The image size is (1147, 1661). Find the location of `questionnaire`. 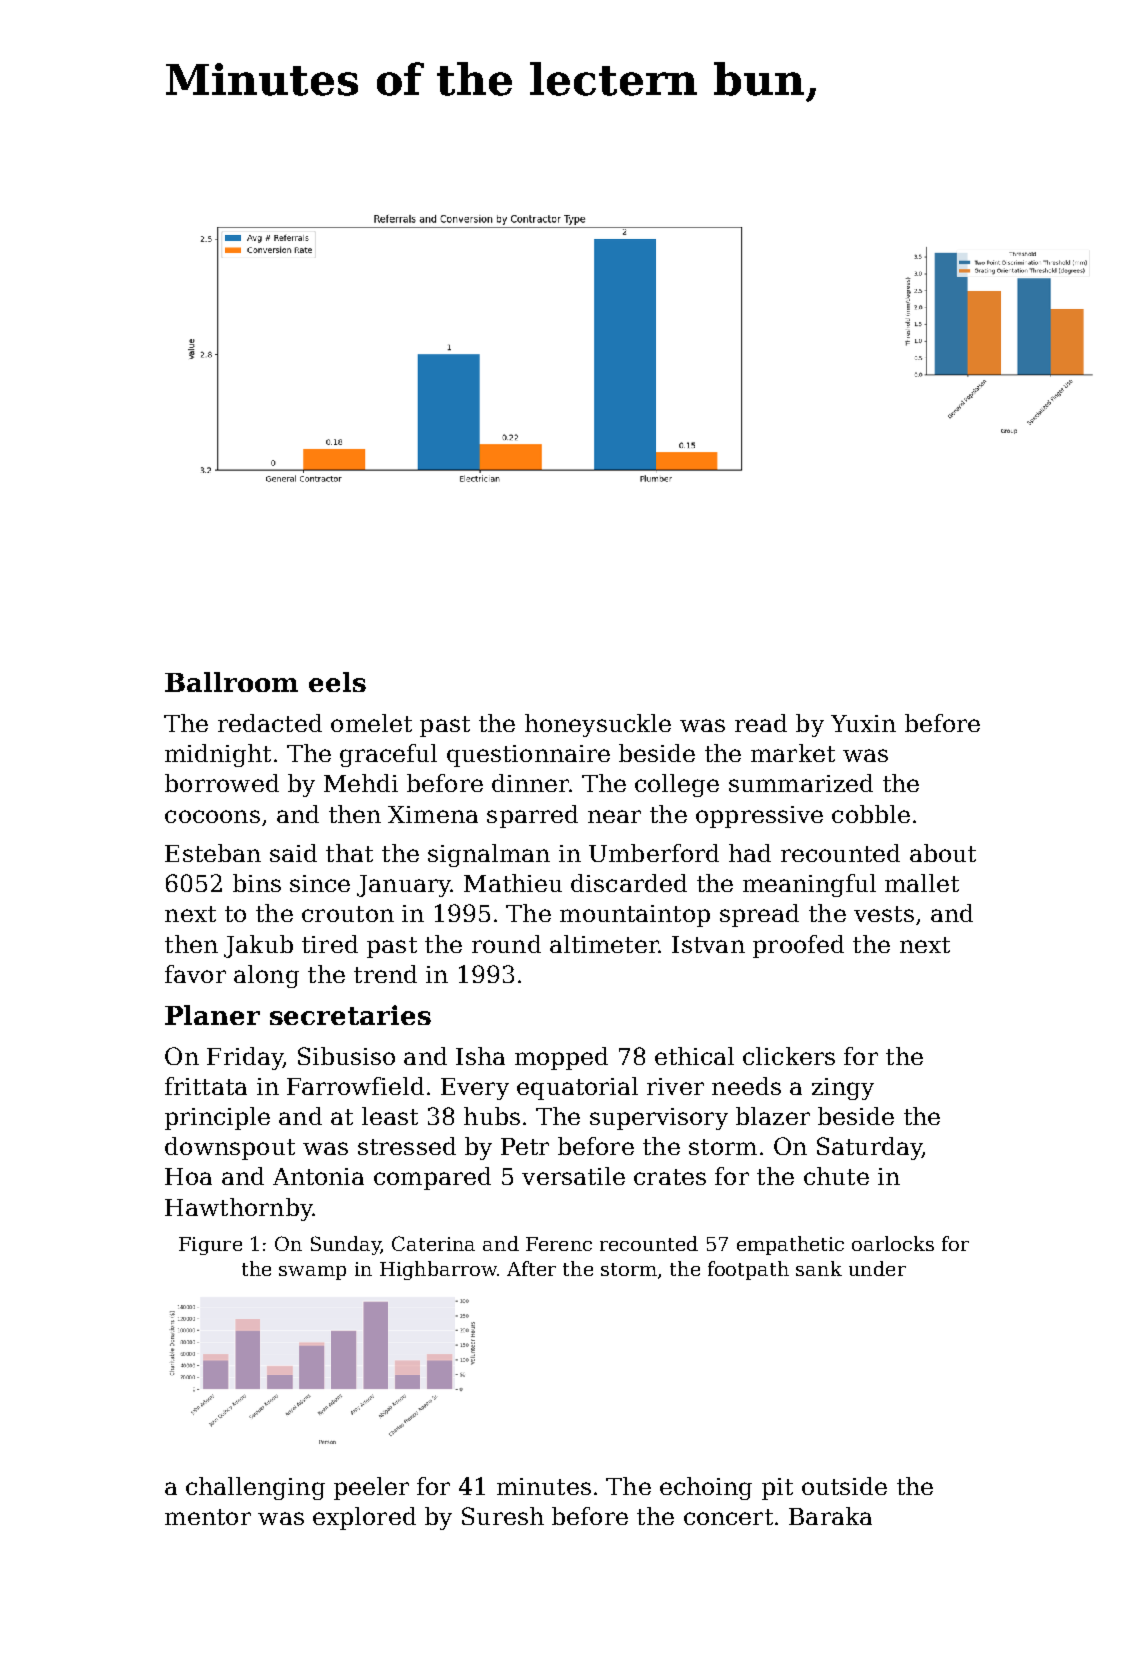

questionnaire is located at coordinates (528, 756).
